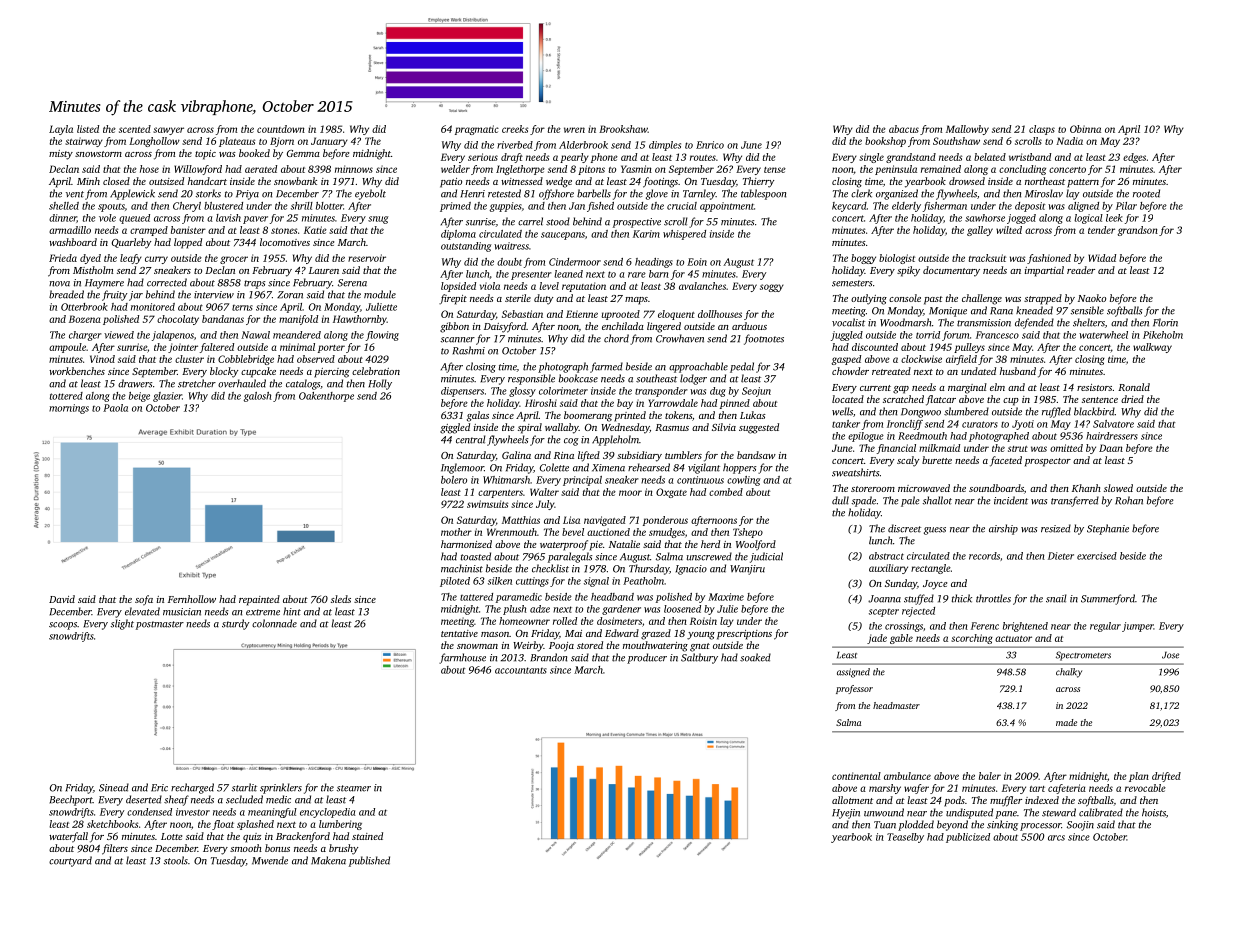  Describe the element at coordinates (699, 658) in the image. I see `Saltbury` at that location.
